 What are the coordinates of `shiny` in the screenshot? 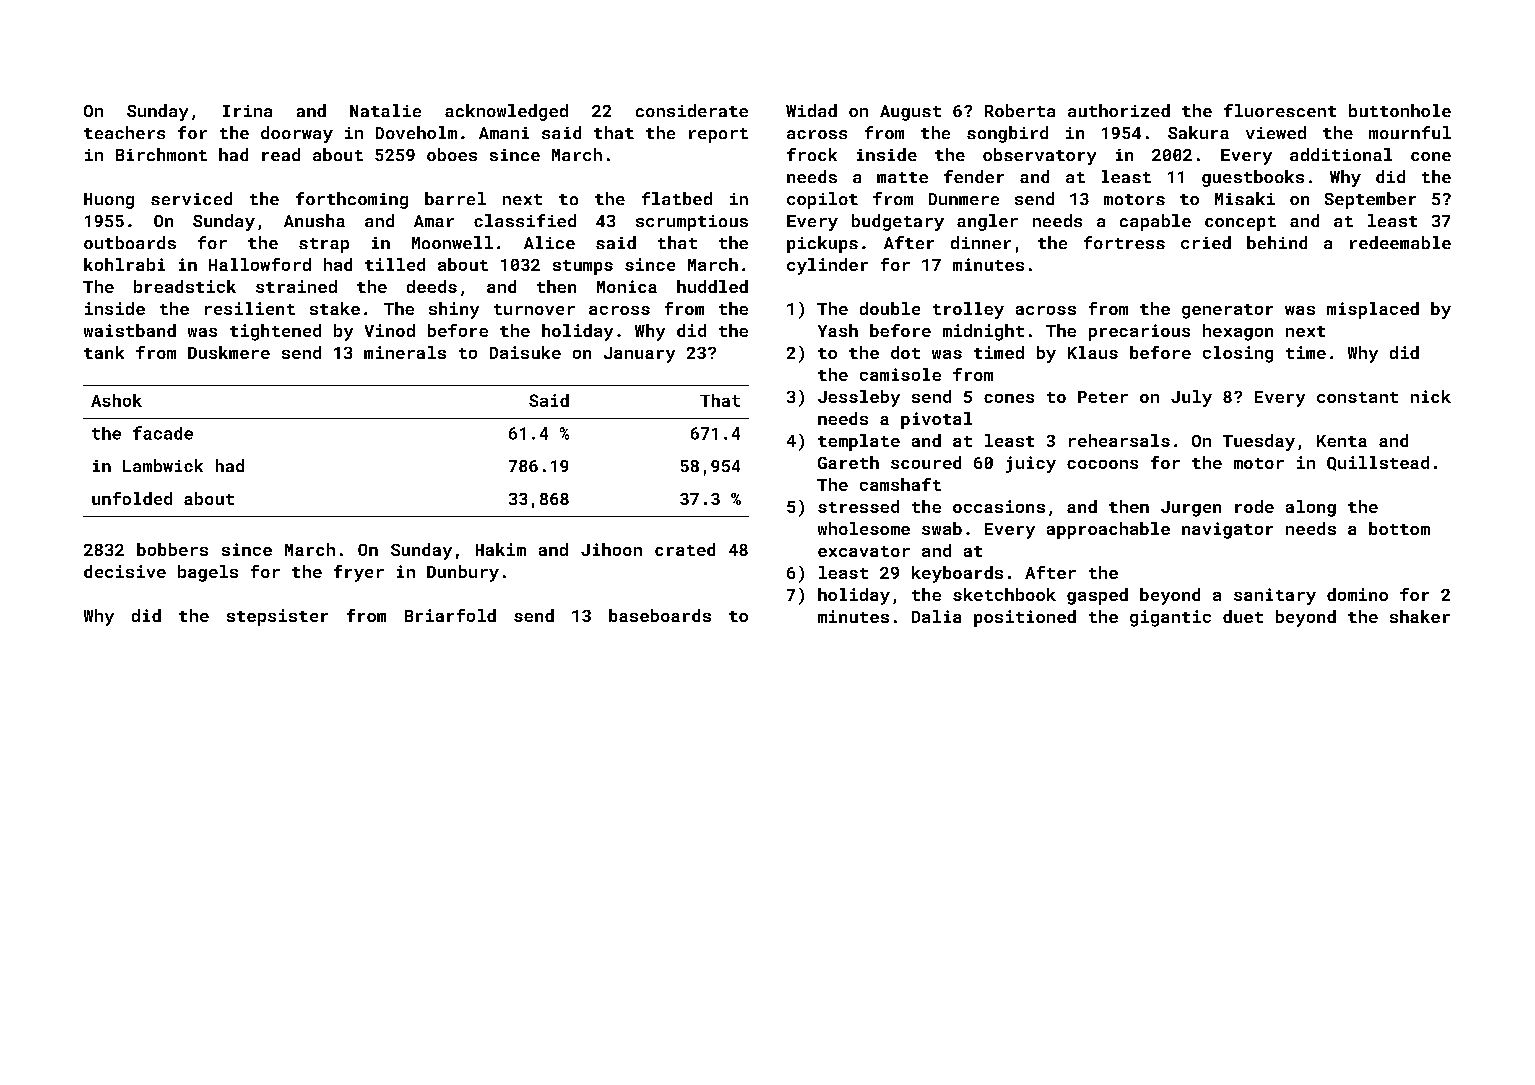 It's located at (454, 310).
